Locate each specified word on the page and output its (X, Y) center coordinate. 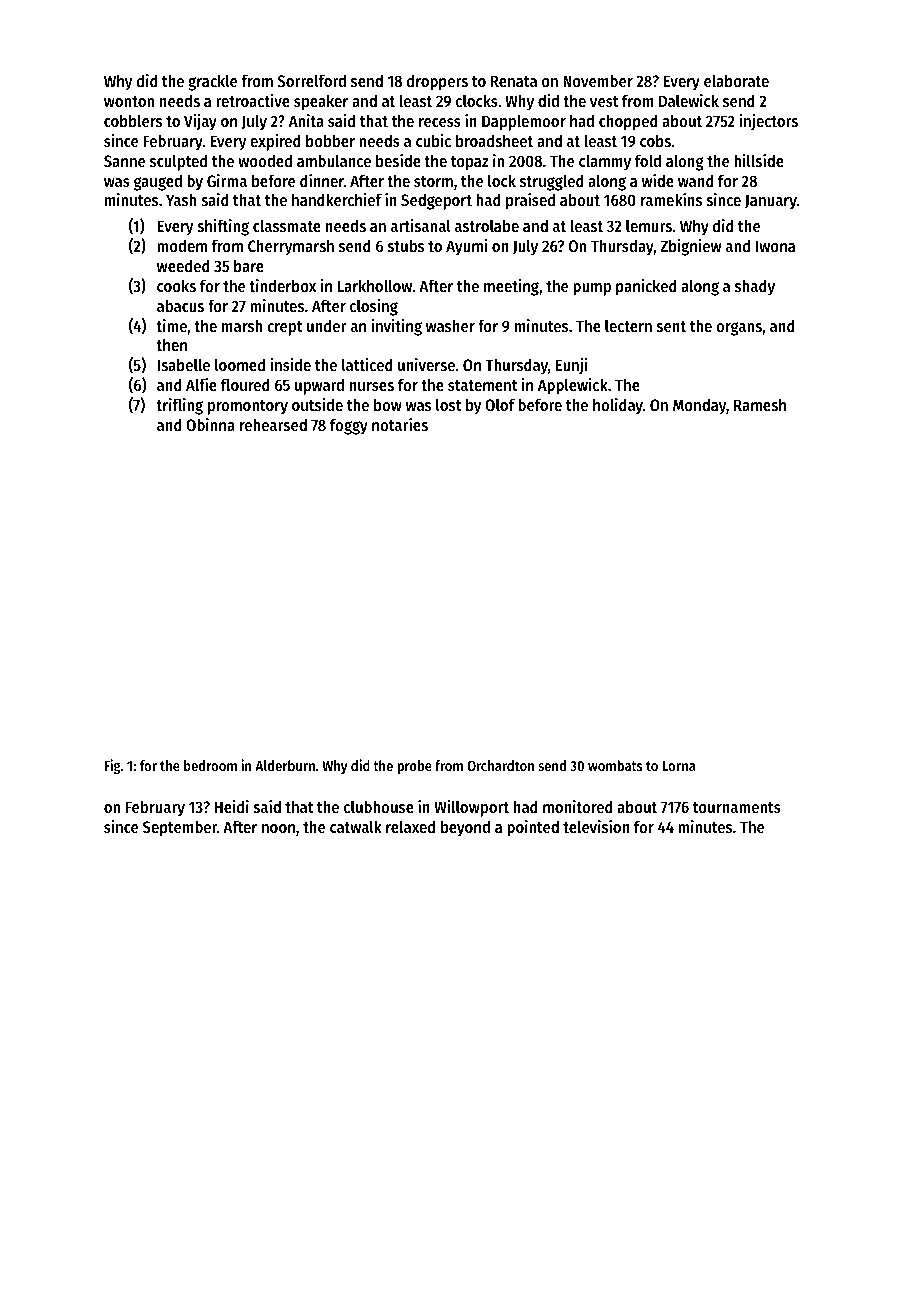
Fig (112, 766)
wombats (615, 765)
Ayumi (467, 247)
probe (414, 767)
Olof (500, 404)
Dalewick (689, 100)
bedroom (210, 765)
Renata (514, 81)
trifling (179, 406)
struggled (552, 182)
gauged (158, 182)
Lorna (679, 766)
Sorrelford (311, 80)
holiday (618, 406)
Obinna (210, 424)
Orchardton (500, 765)
